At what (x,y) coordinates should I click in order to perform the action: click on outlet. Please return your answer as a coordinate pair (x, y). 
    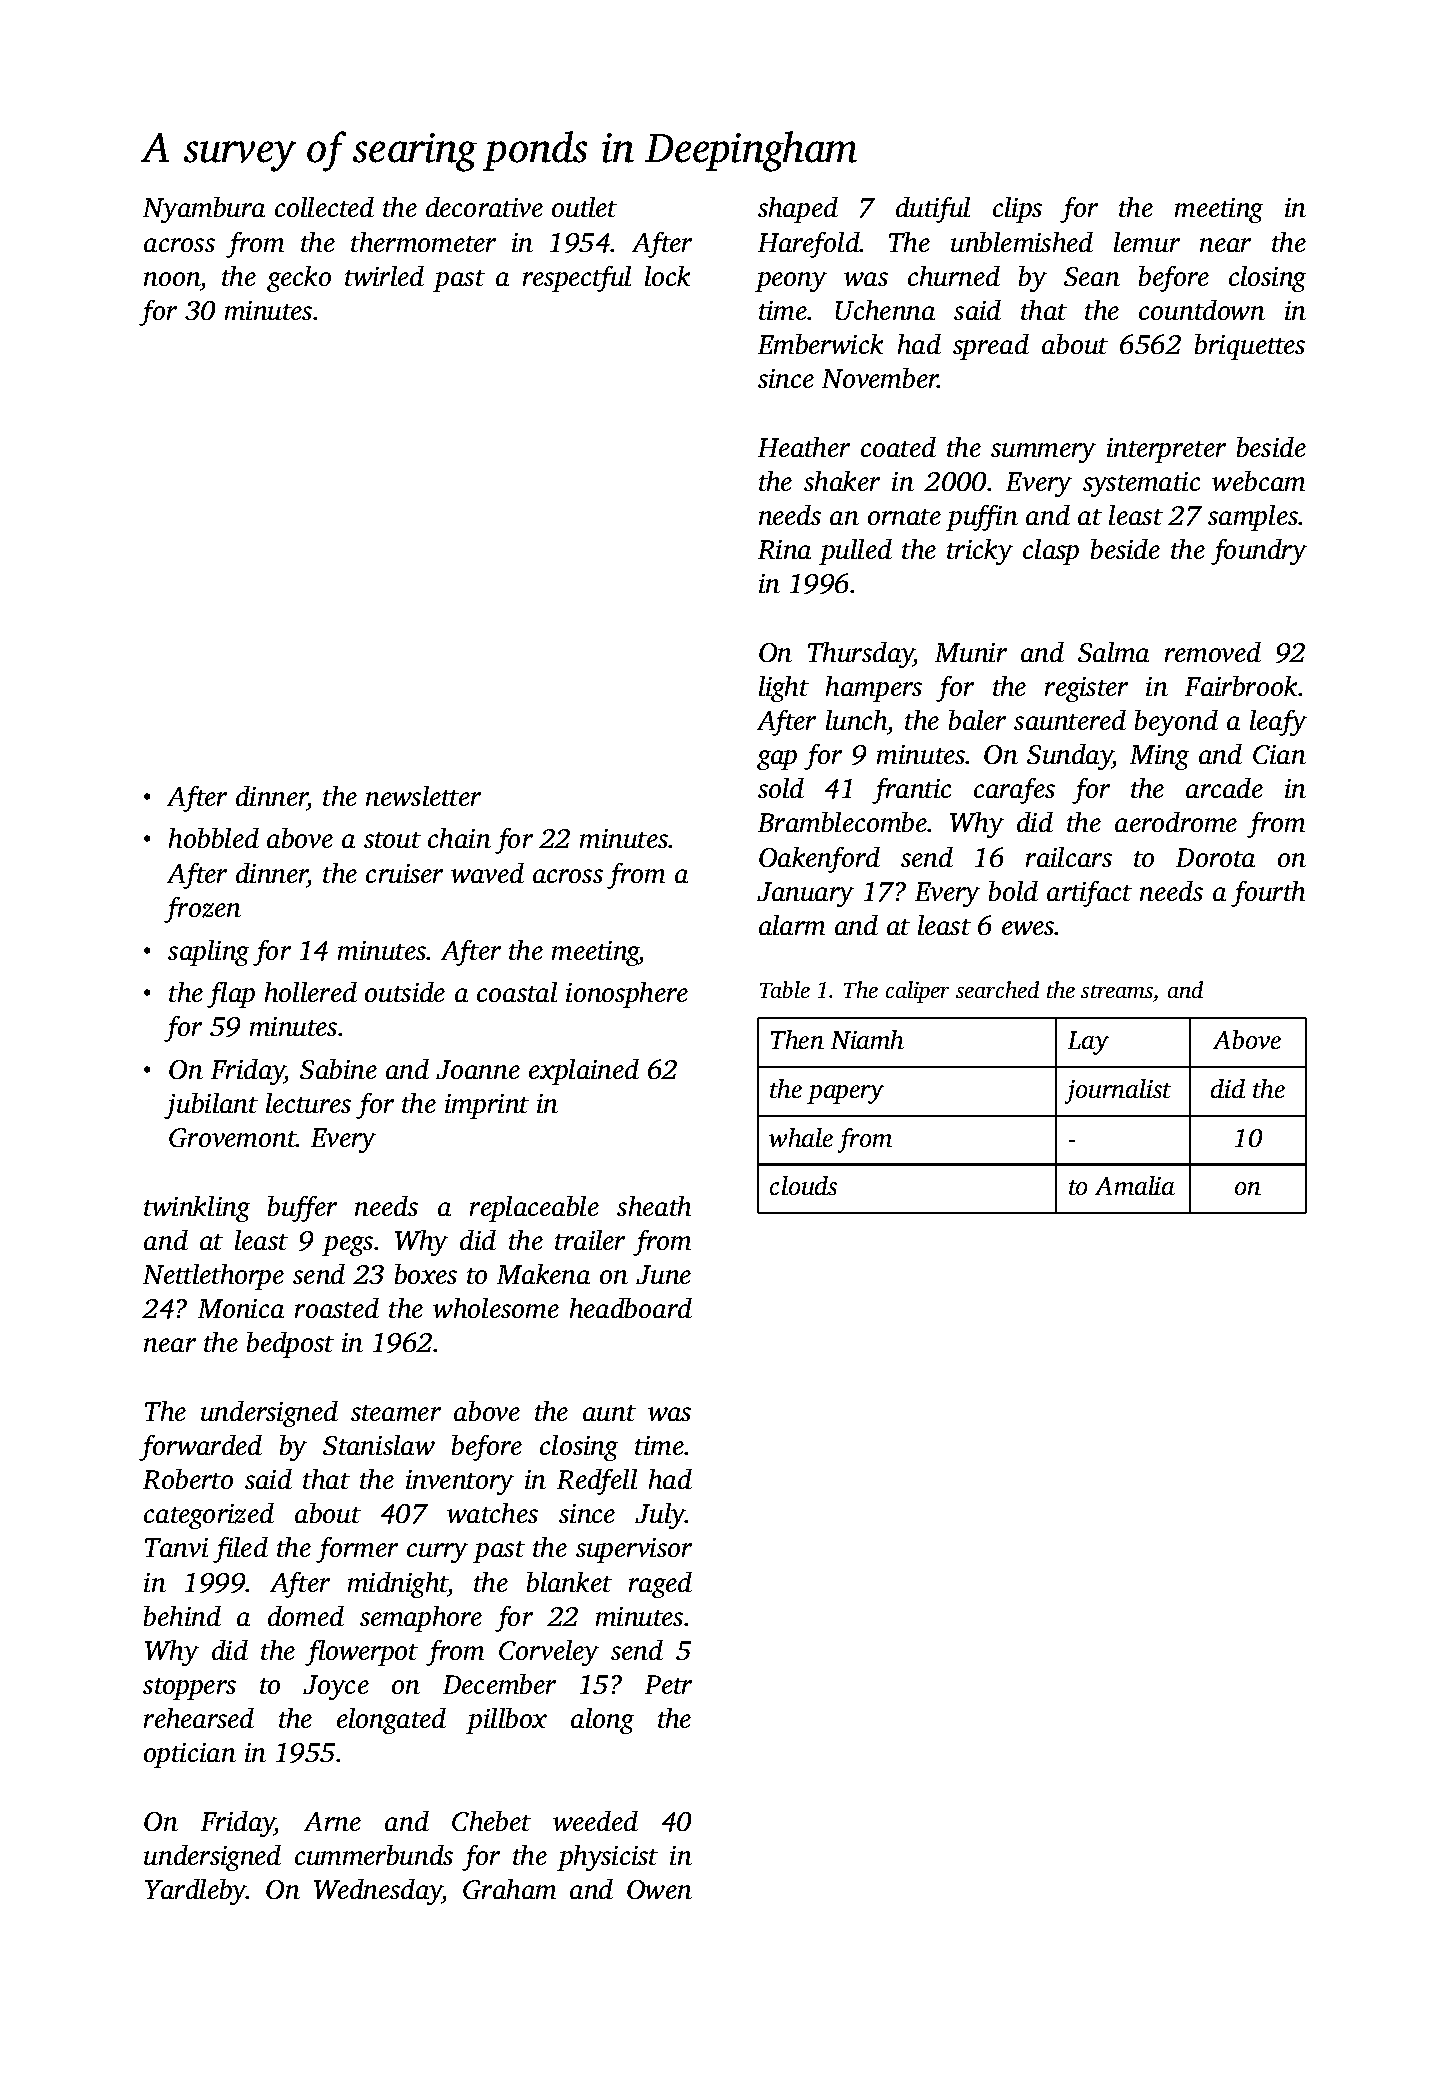
    Looking at the image, I should click on (584, 207).
